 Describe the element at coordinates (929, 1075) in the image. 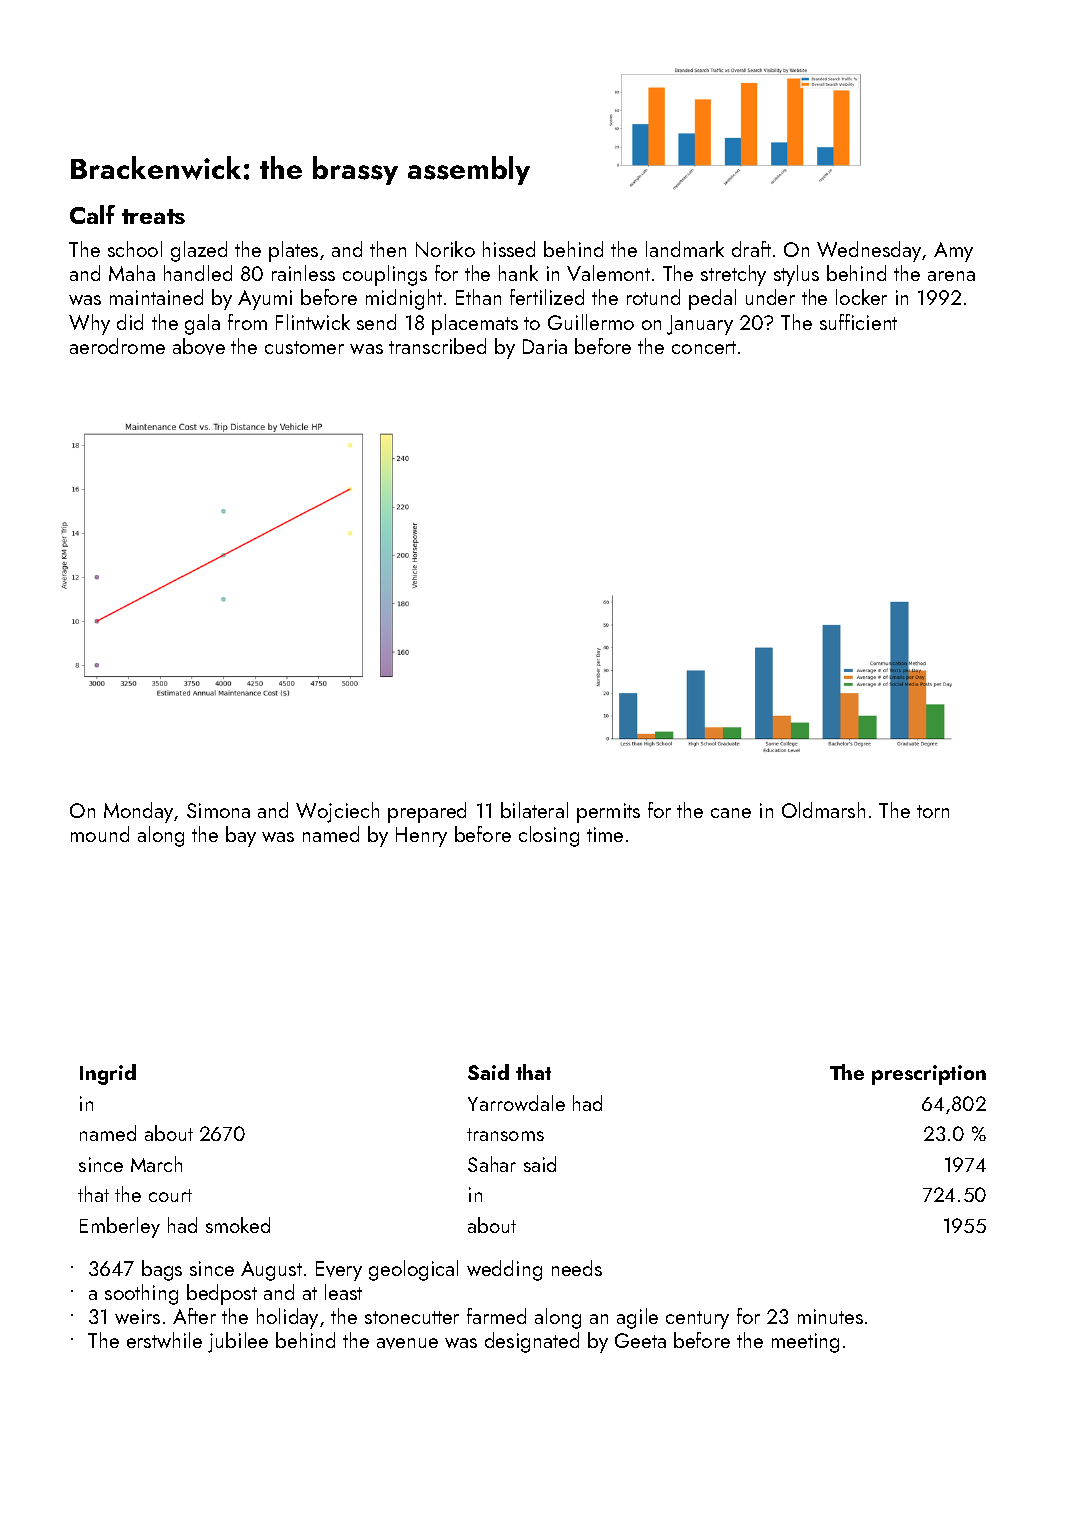

I see `prescription` at that location.
